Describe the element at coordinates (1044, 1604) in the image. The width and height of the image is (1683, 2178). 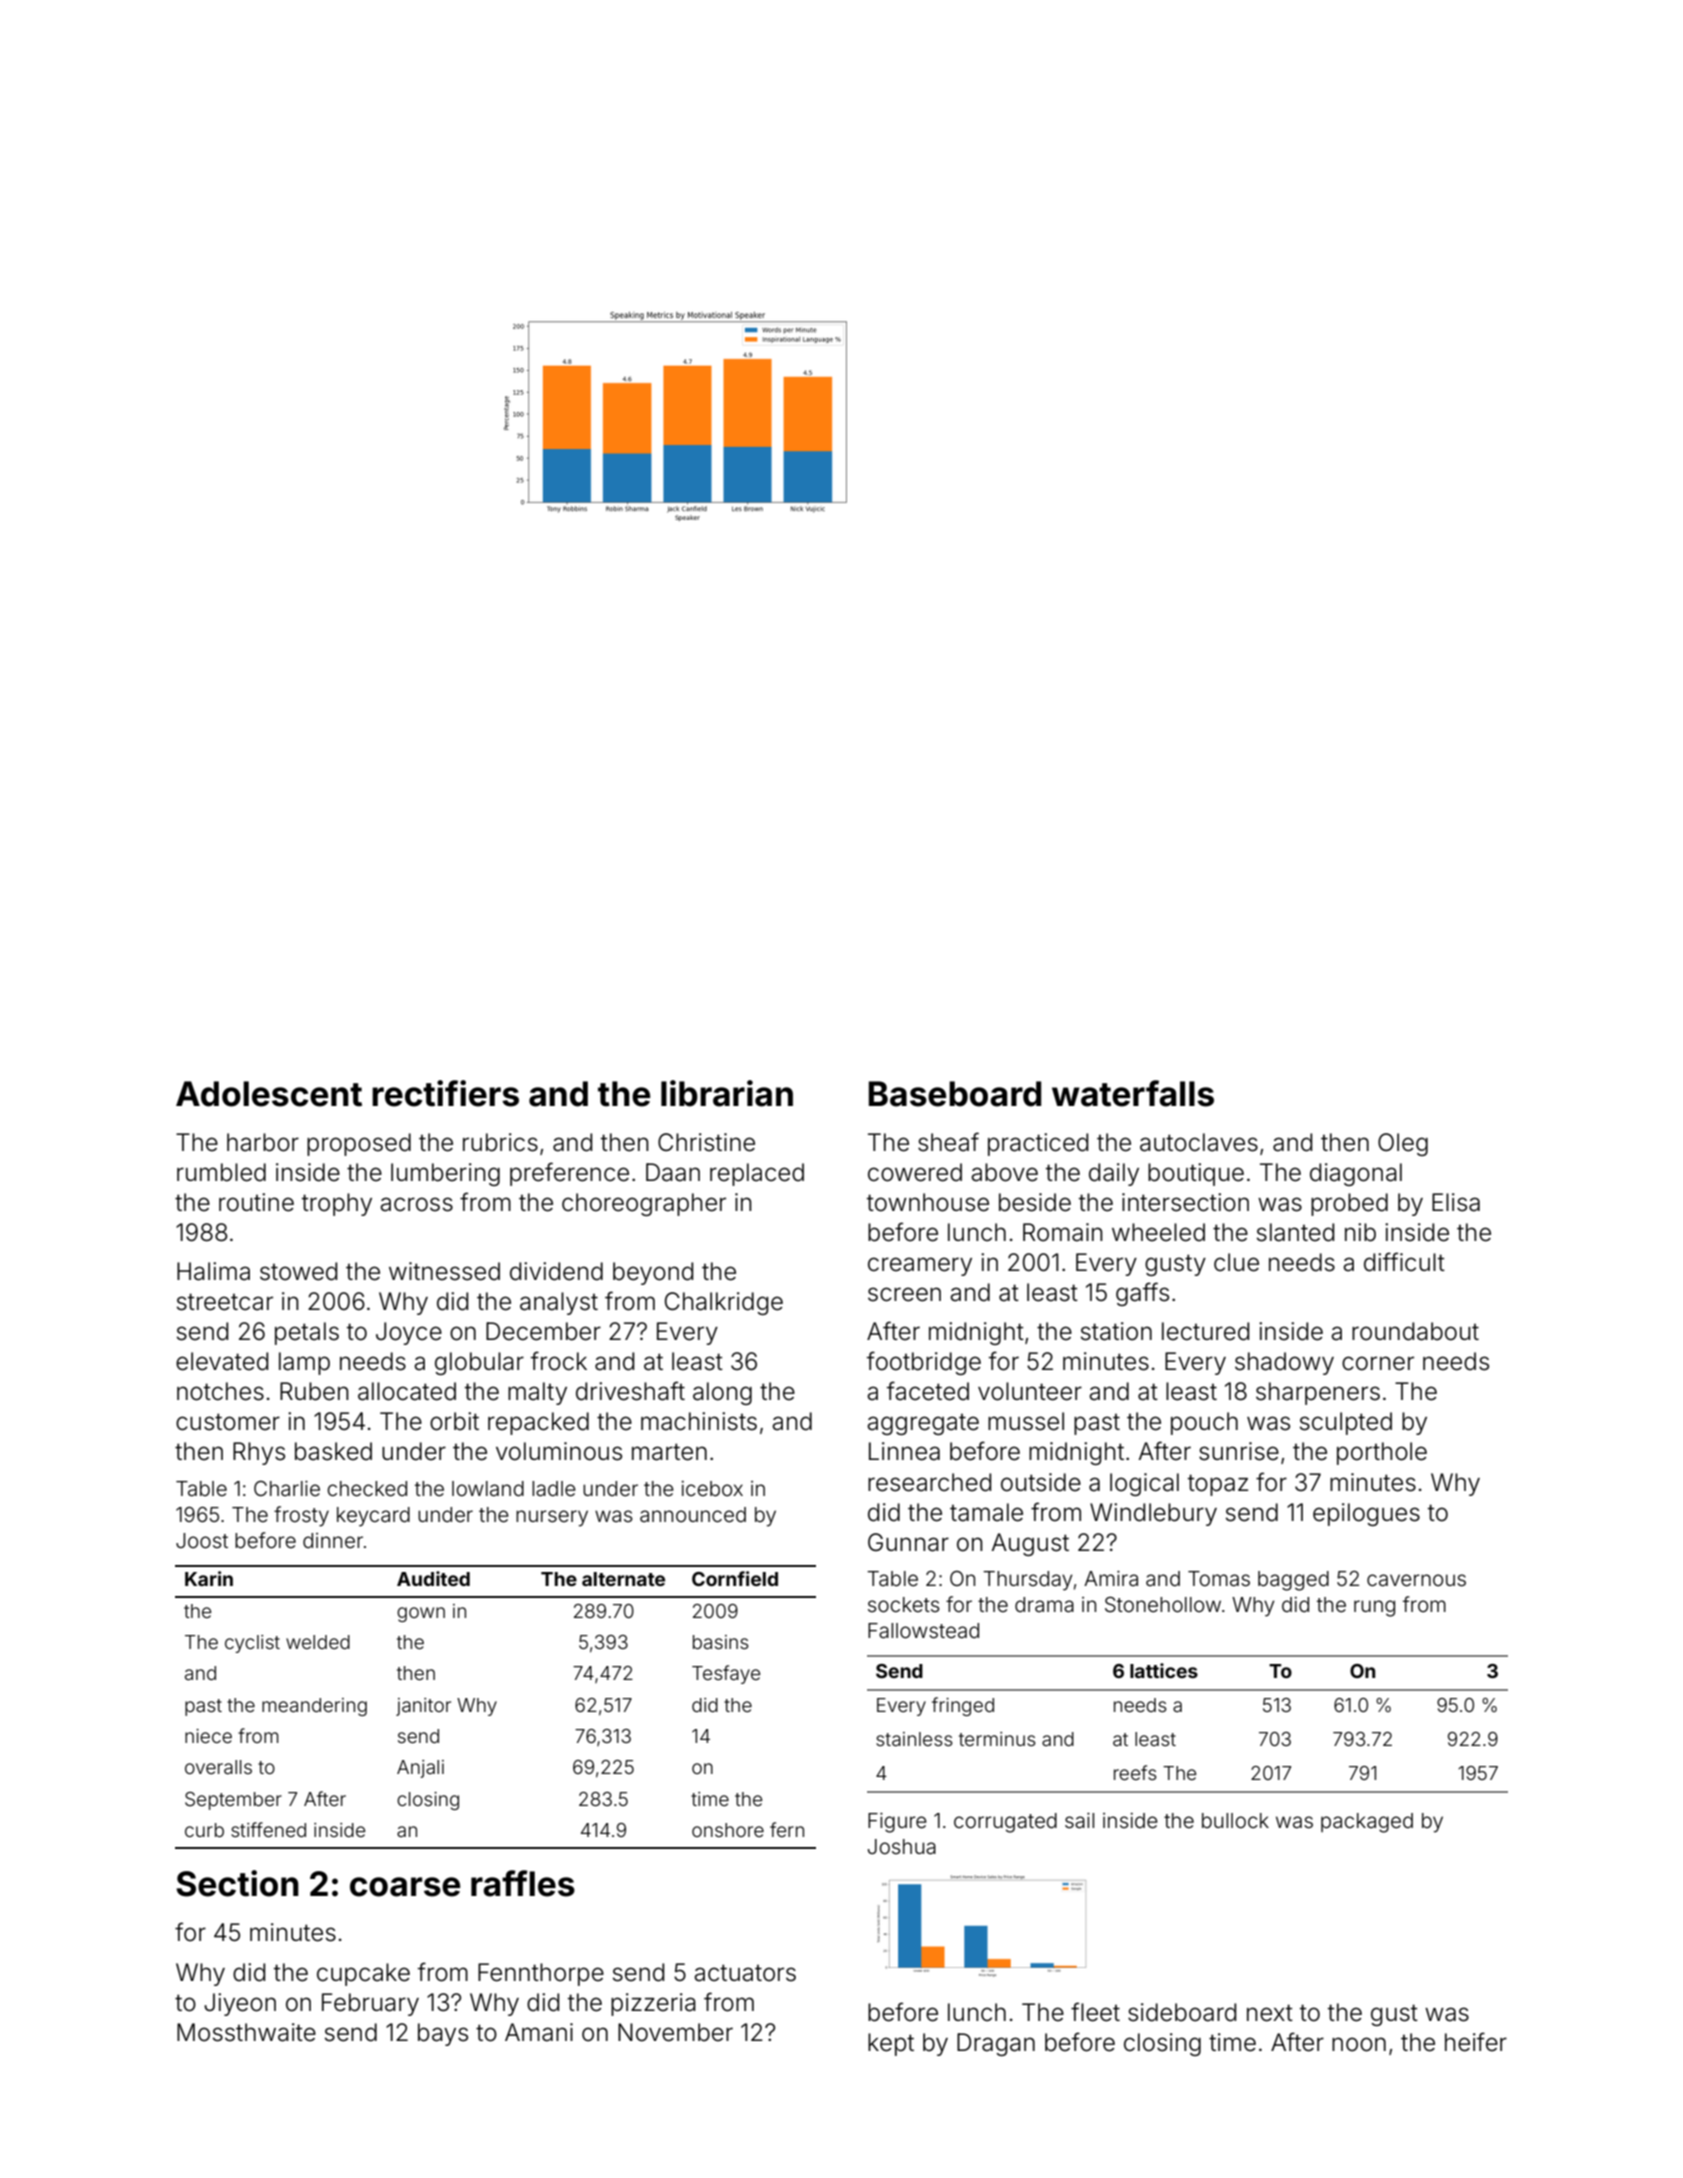
I see `drama` at that location.
